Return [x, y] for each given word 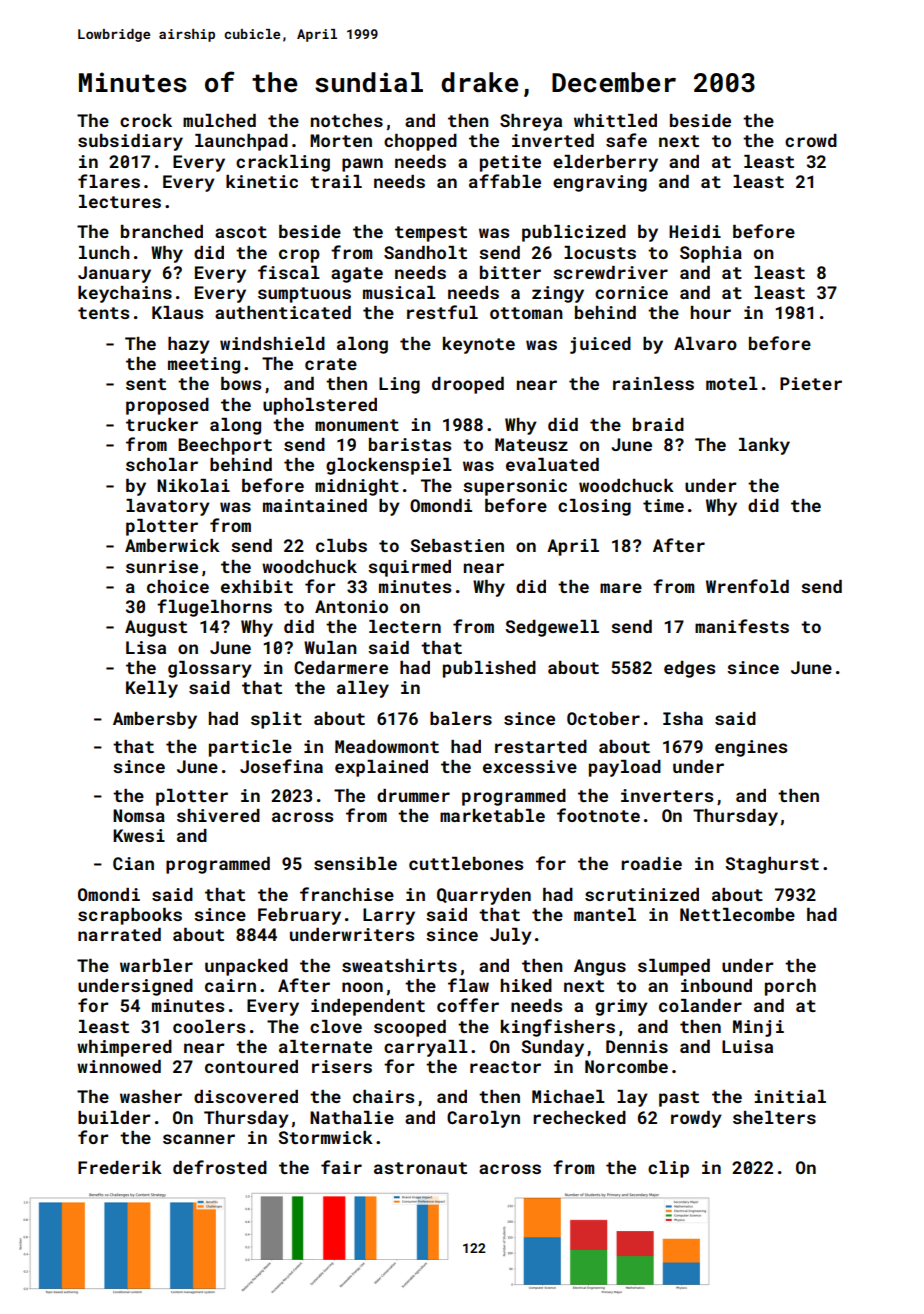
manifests [742, 626]
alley [363, 689]
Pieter [811, 383]
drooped [468, 385]
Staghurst [772, 865]
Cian [133, 863]
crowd [811, 140]
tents [104, 313]
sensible [355, 863]
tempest [431, 234]
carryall [426, 1048]
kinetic [262, 181]
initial [790, 1096]
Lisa [146, 647]
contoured [251, 1066]
